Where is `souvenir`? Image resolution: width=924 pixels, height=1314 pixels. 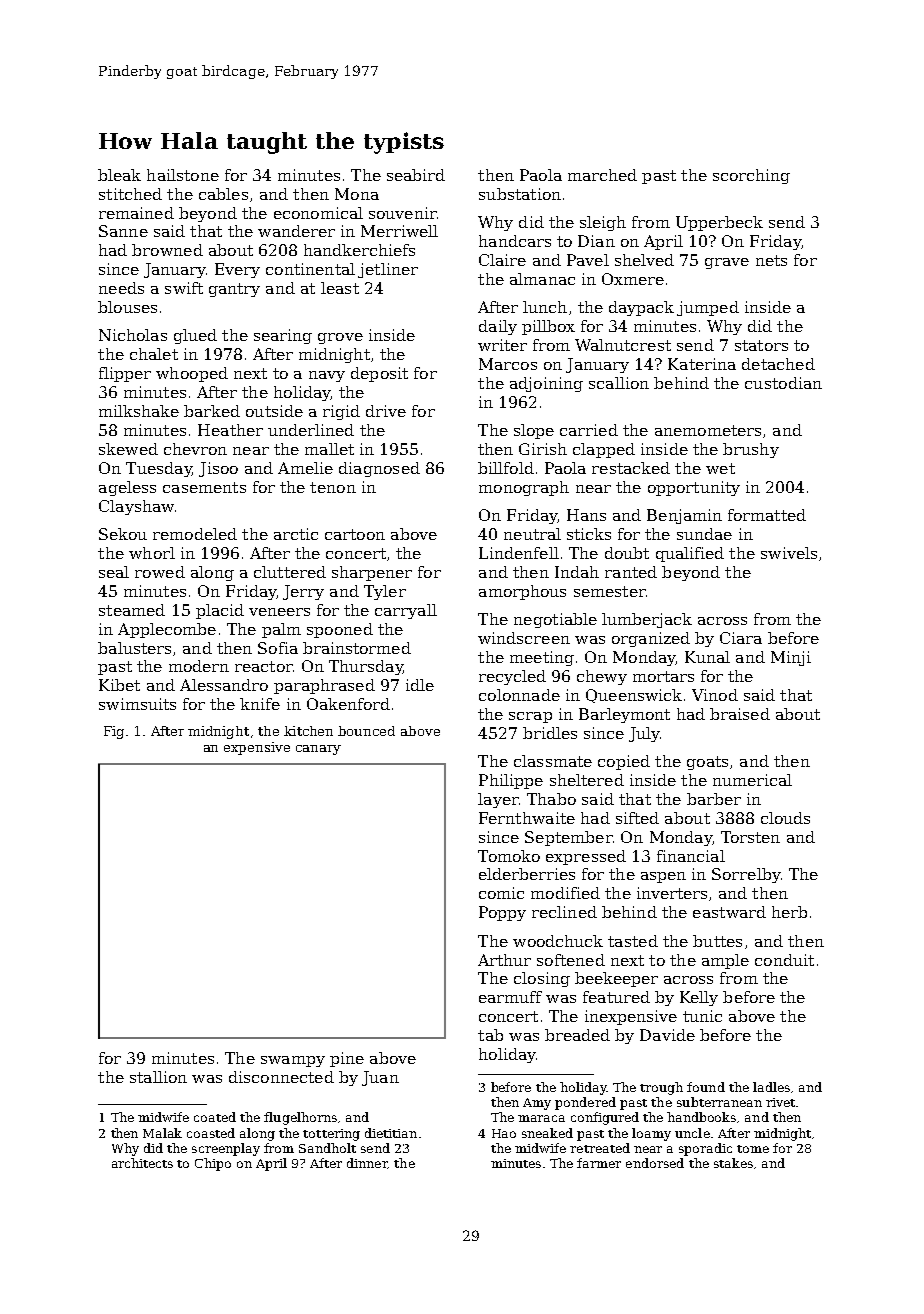 souvenir is located at coordinates (402, 213).
